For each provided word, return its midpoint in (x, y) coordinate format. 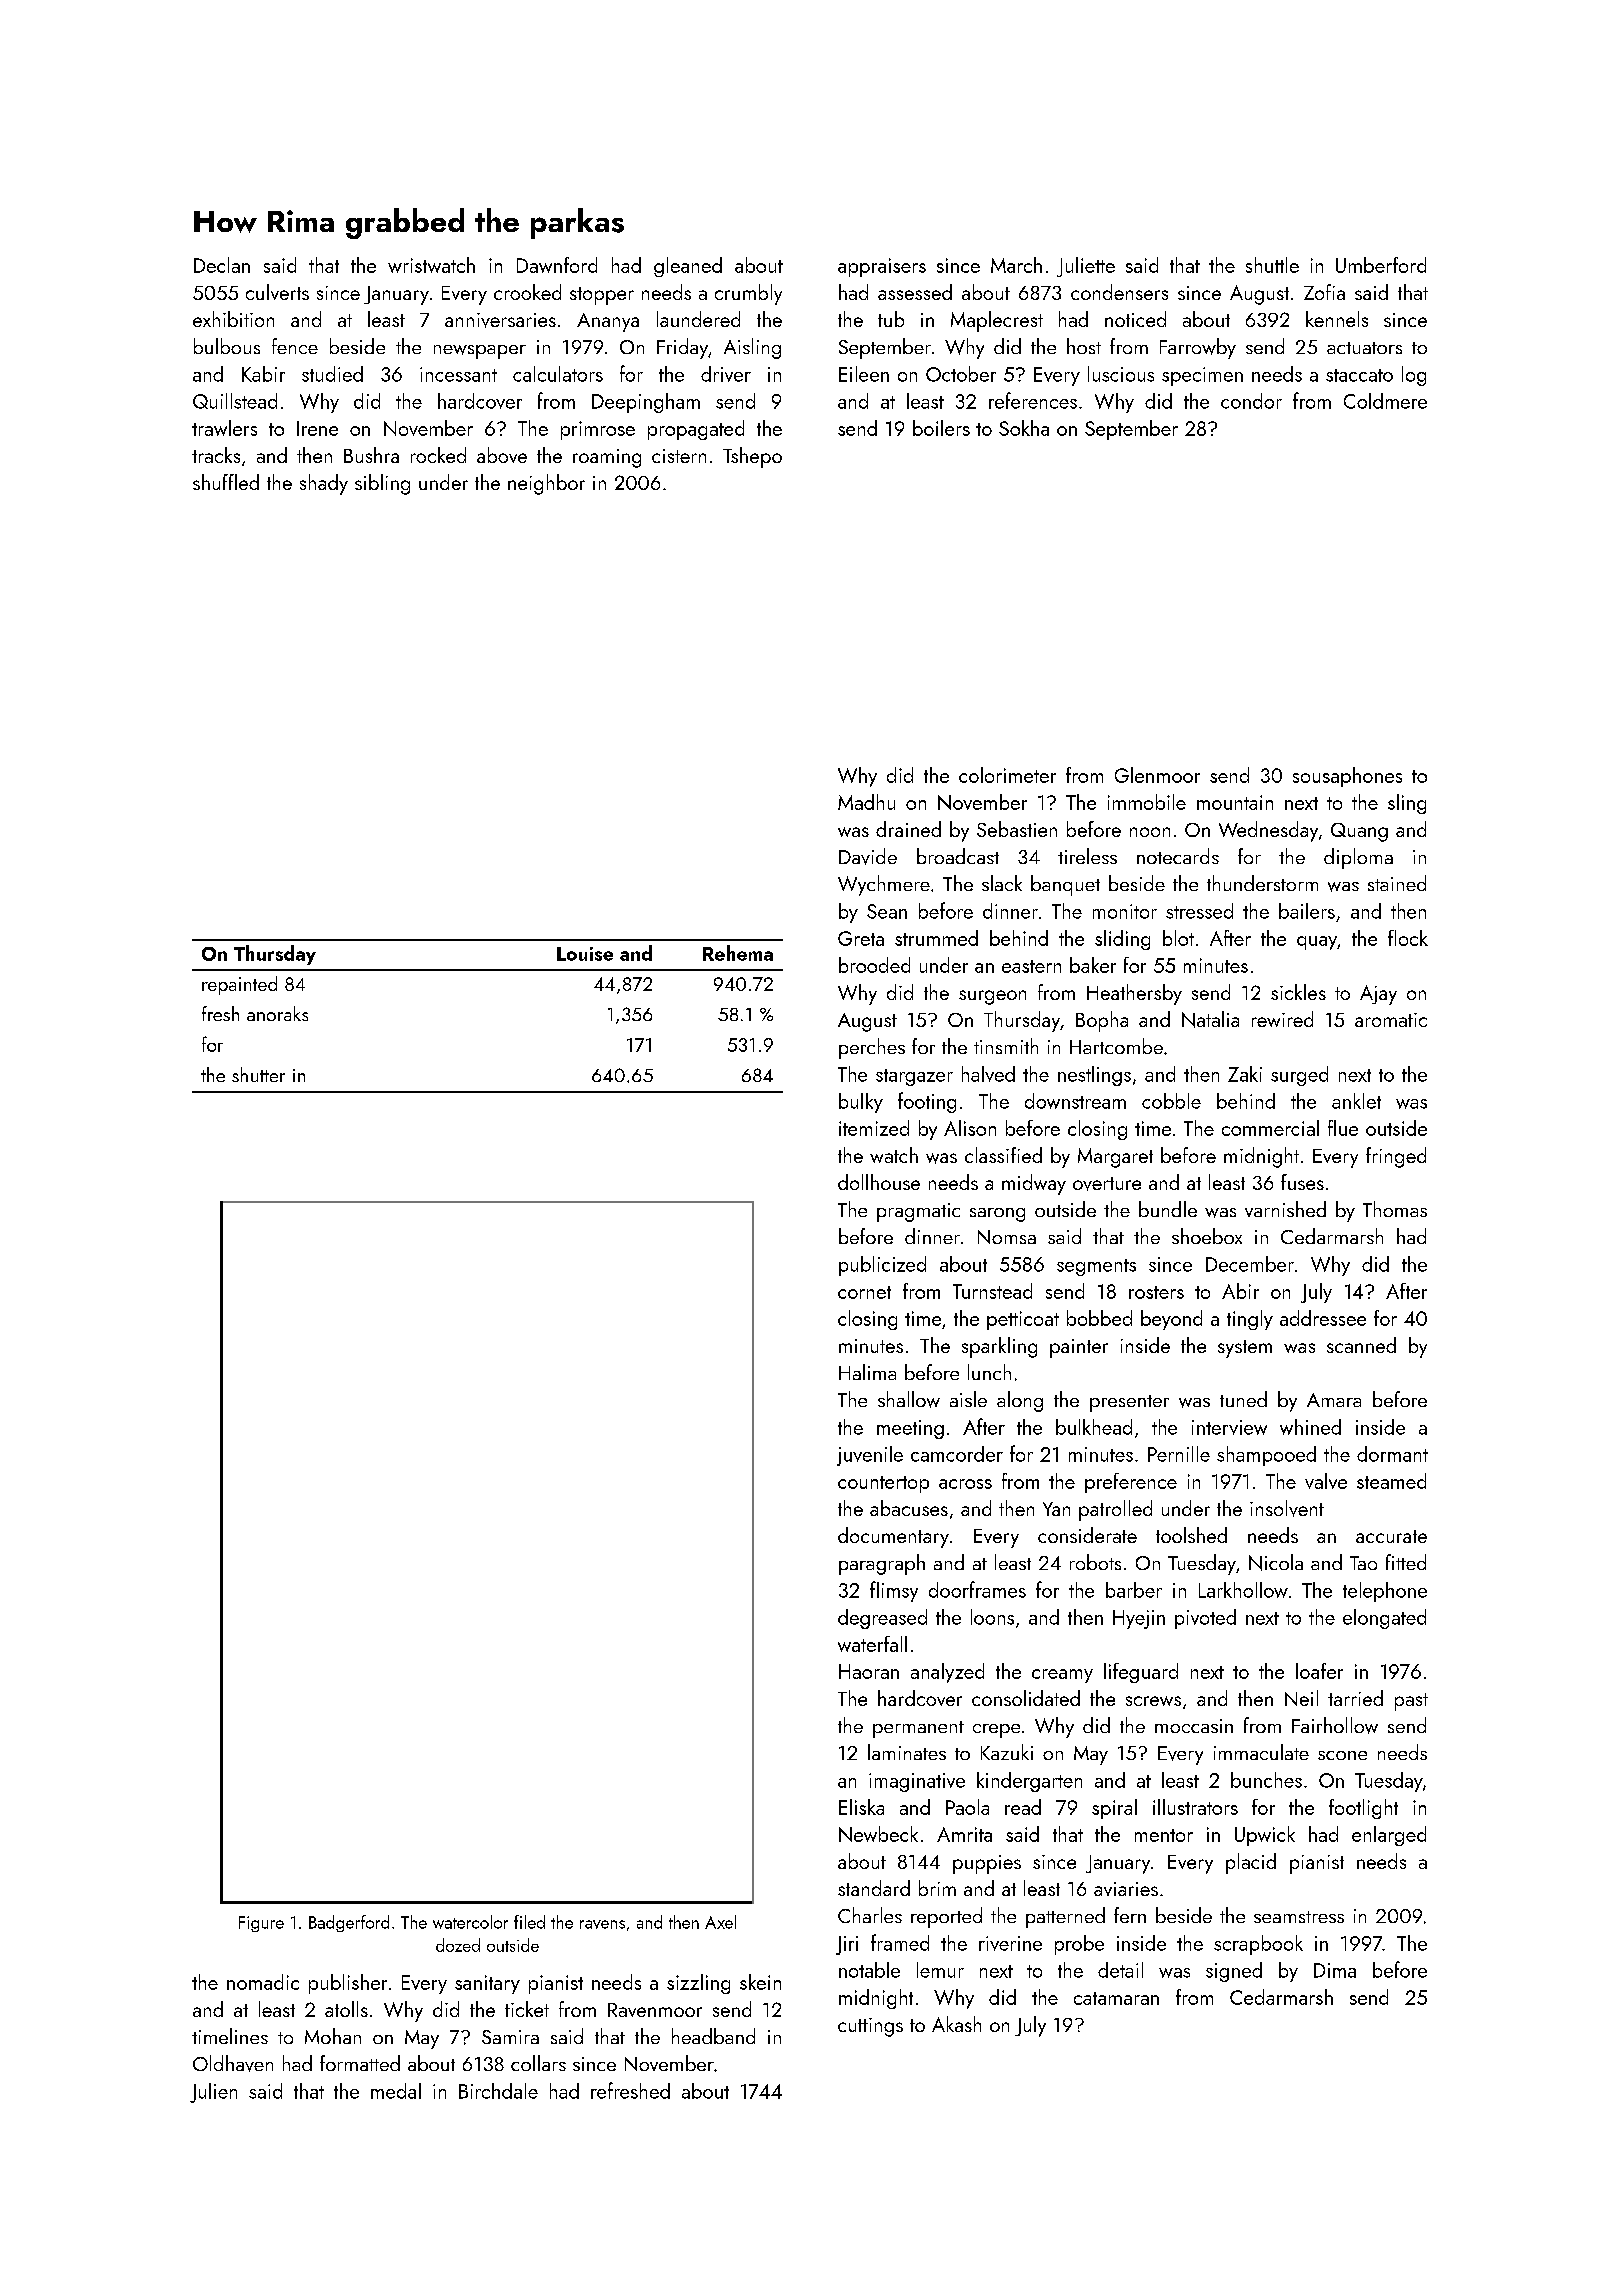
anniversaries (500, 320)
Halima (867, 1372)
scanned (1361, 1345)
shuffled (226, 482)
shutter (258, 1074)
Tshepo (752, 457)
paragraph (882, 1564)
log (1414, 376)
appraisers (882, 267)
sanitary (487, 1984)
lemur (940, 1970)
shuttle (1272, 265)
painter (1079, 1348)
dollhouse (879, 1182)
